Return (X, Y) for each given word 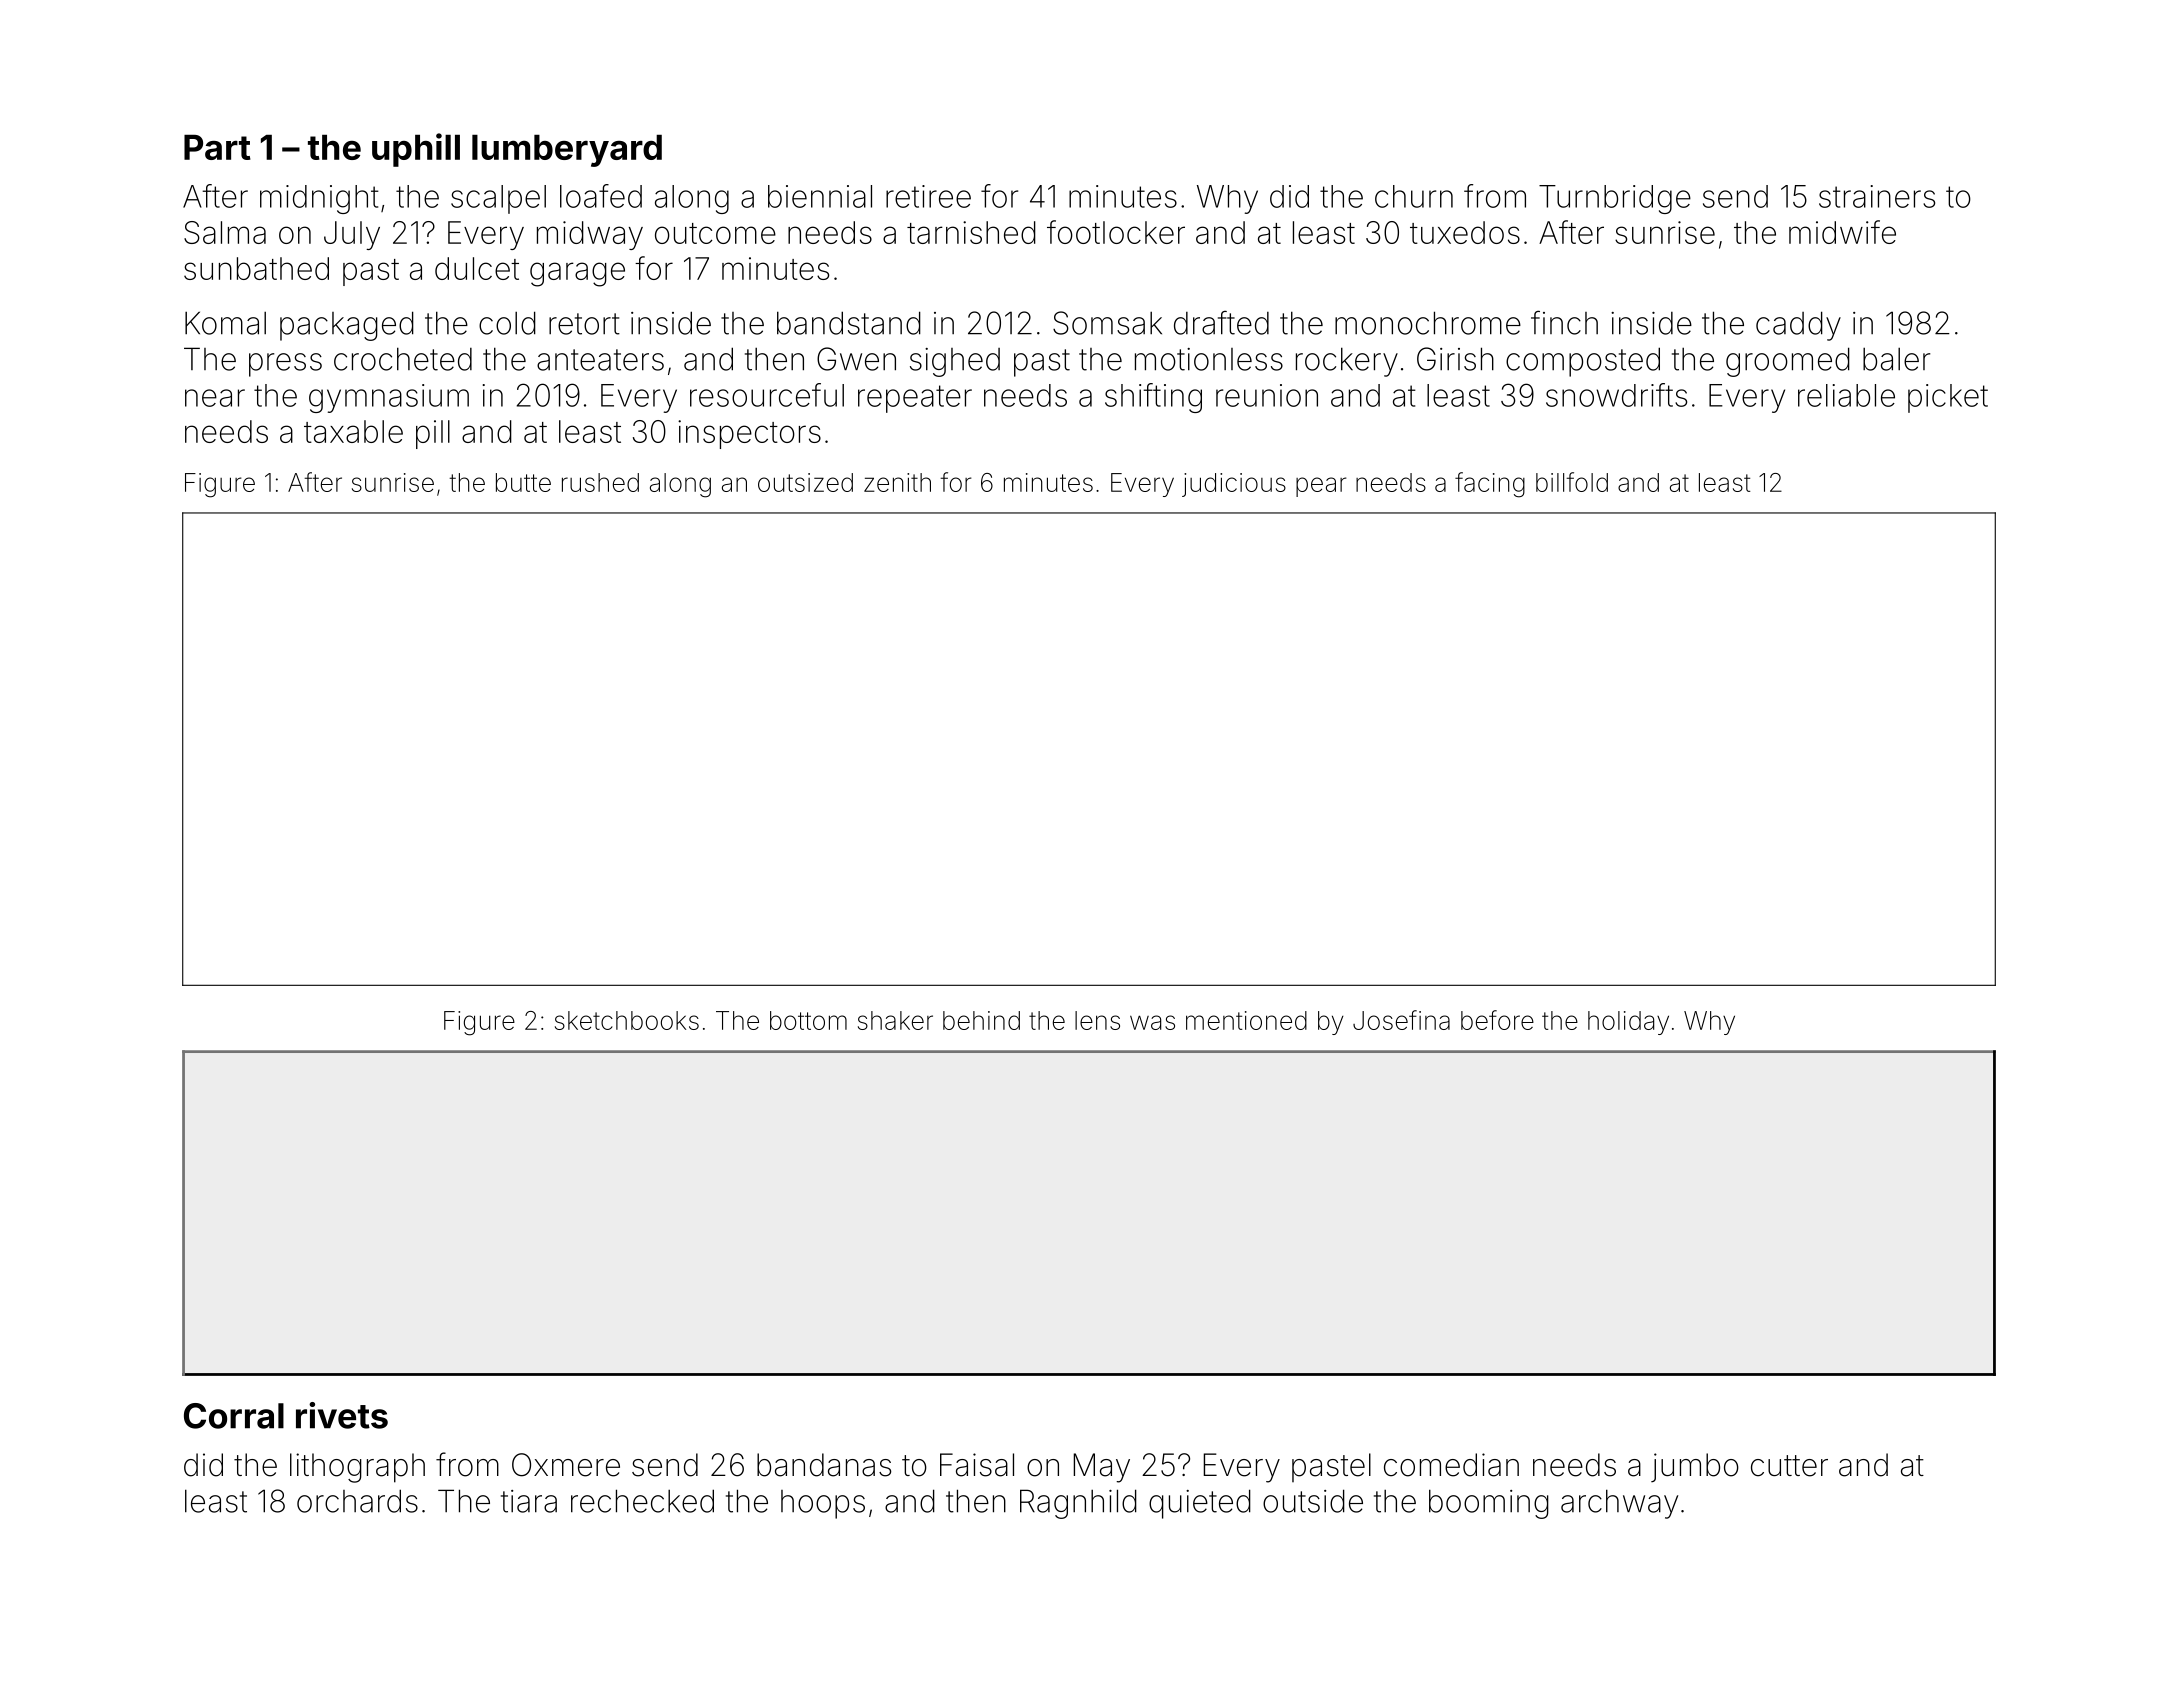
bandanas (824, 1465)
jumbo (1695, 1467)
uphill (416, 150)
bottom (808, 1020)
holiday (1628, 1023)
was (1152, 1022)
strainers (1877, 196)
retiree (928, 196)
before (1497, 1020)
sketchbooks (627, 1020)
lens (1097, 1020)
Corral (234, 1416)
